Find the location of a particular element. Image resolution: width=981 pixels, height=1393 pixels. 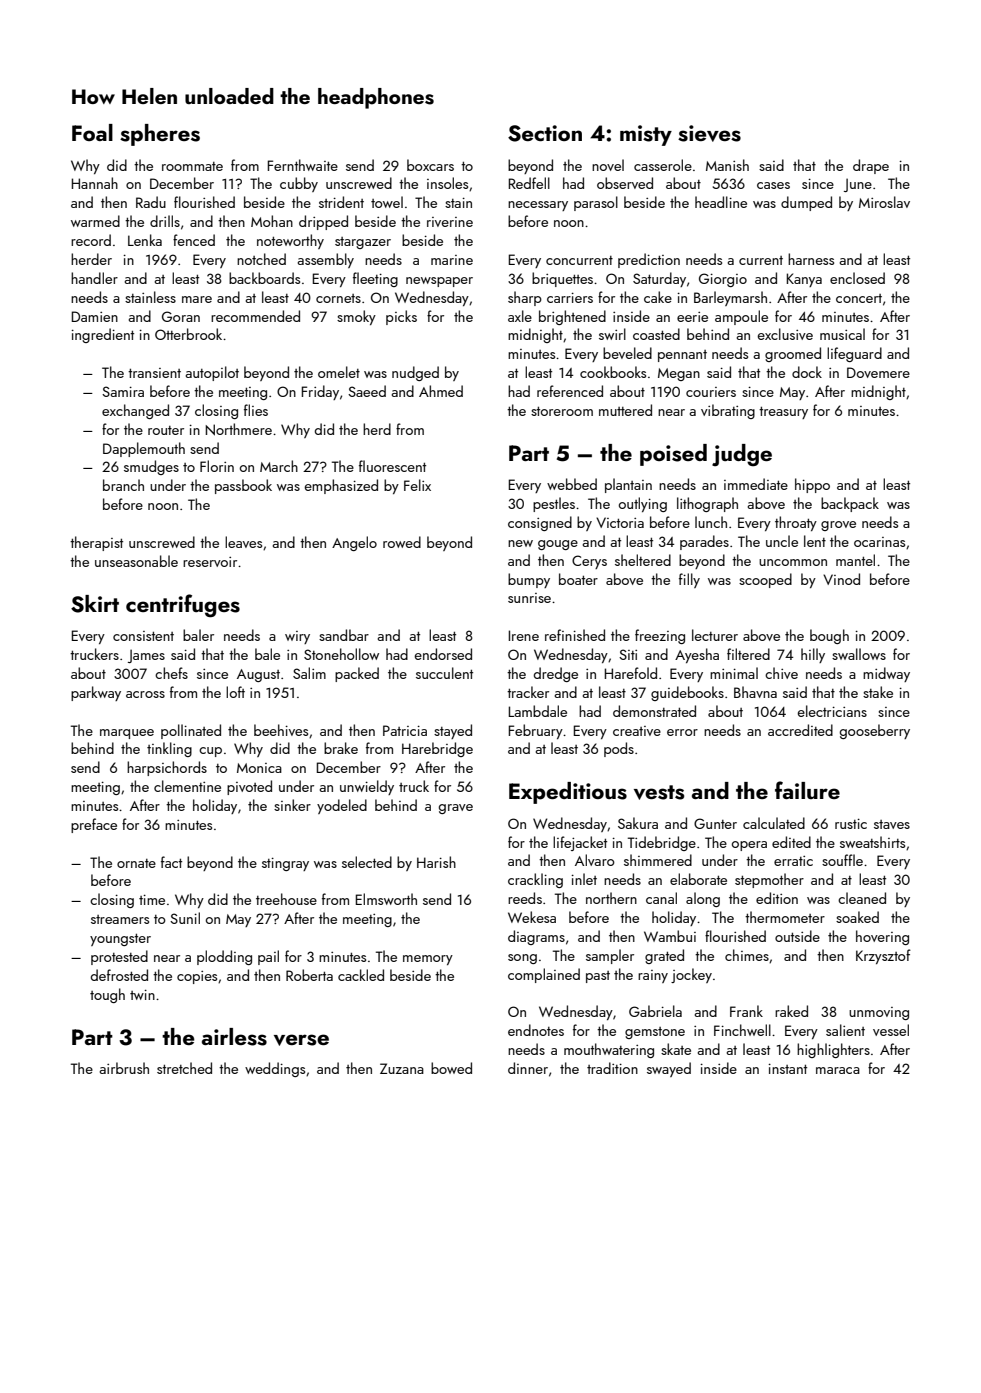

endorsed is located at coordinates (443, 654).
